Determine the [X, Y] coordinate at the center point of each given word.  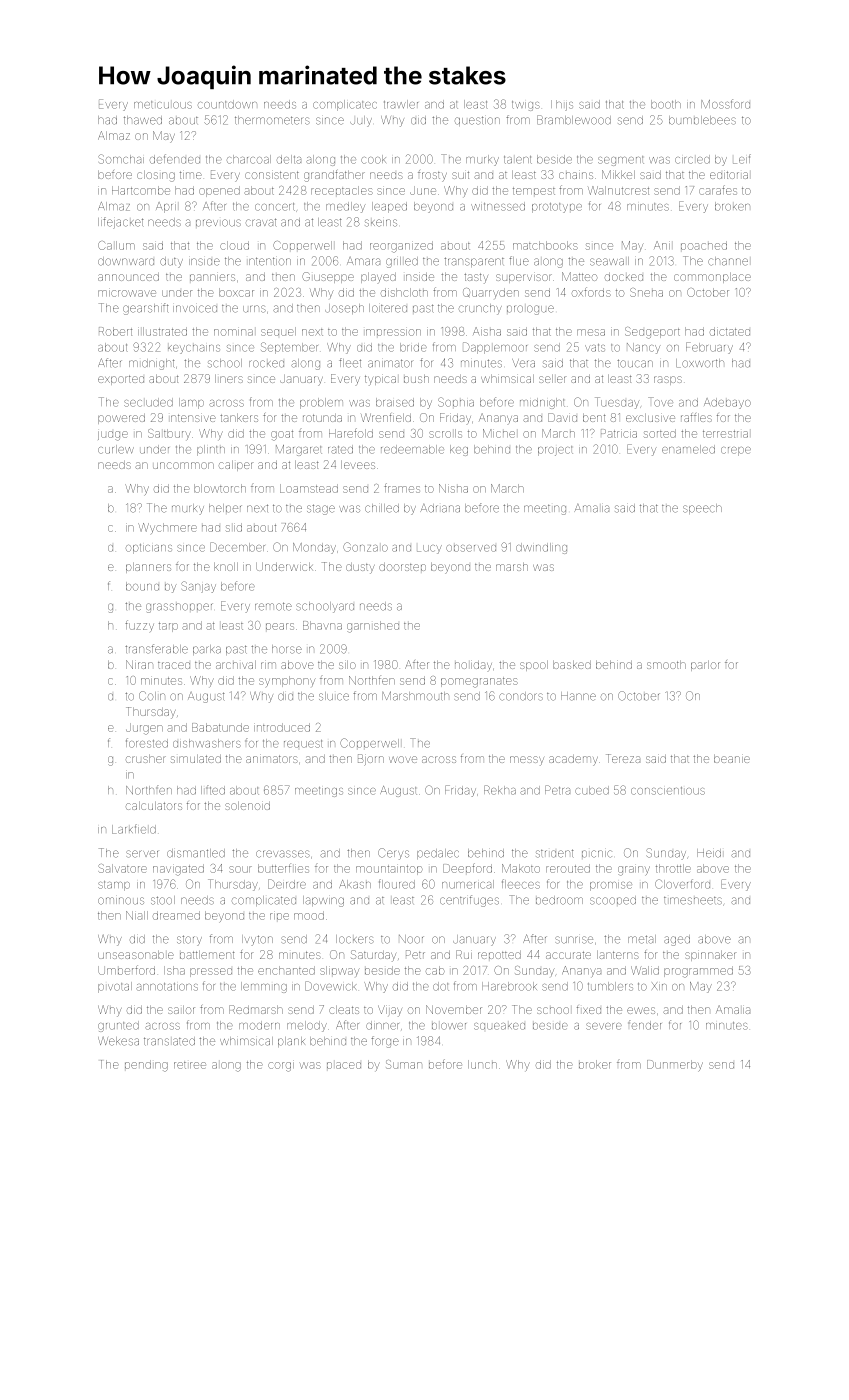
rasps [668, 380]
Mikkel [618, 174]
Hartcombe [141, 190]
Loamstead [309, 488]
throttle [673, 868]
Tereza [623, 758]
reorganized [401, 247]
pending [146, 1066]
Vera [523, 363]
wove [403, 759]
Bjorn [371, 760]
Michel [499, 433]
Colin [152, 696]
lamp [191, 403]
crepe [736, 451]
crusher [146, 759]
